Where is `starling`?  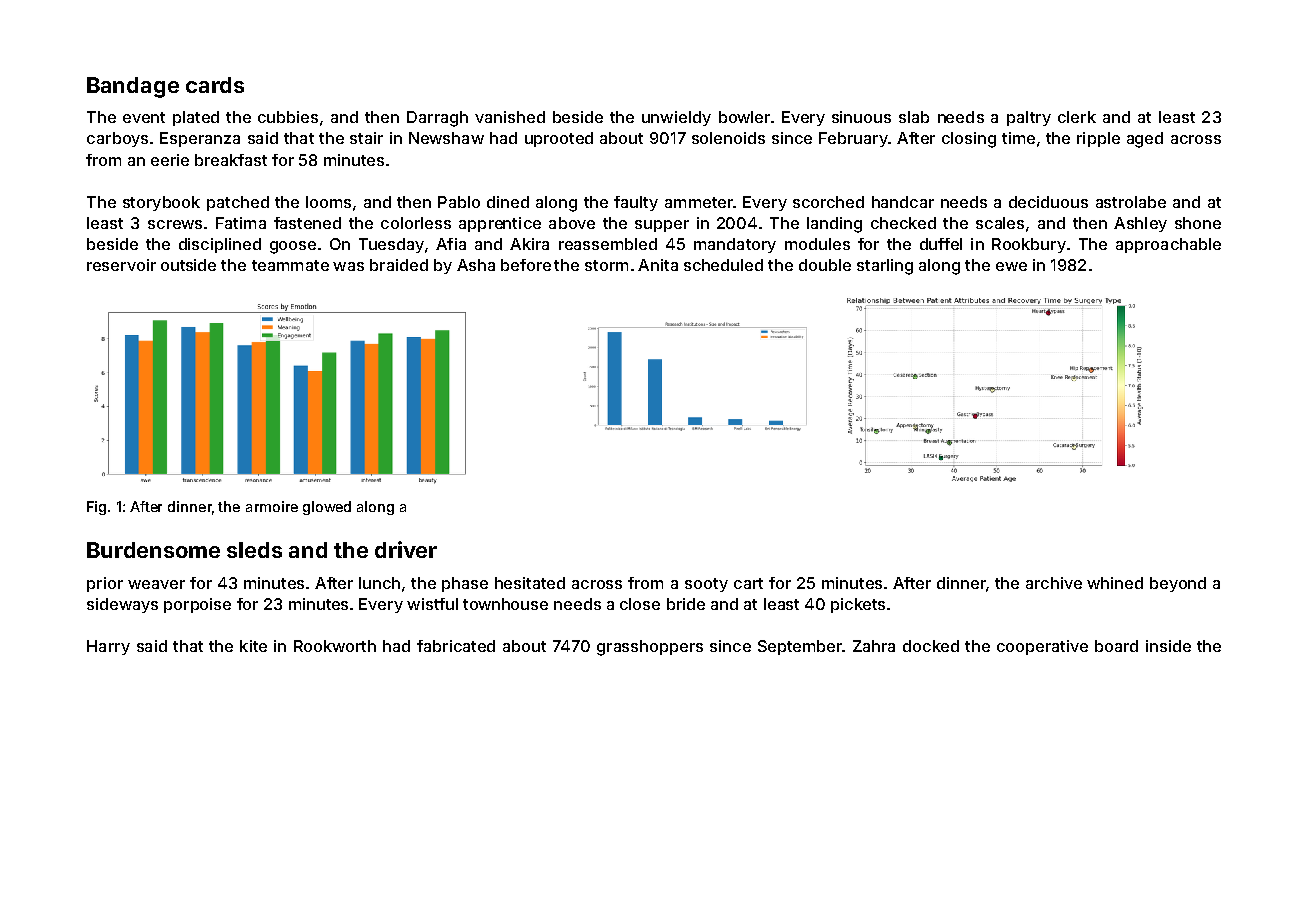 starling is located at coordinates (885, 267).
